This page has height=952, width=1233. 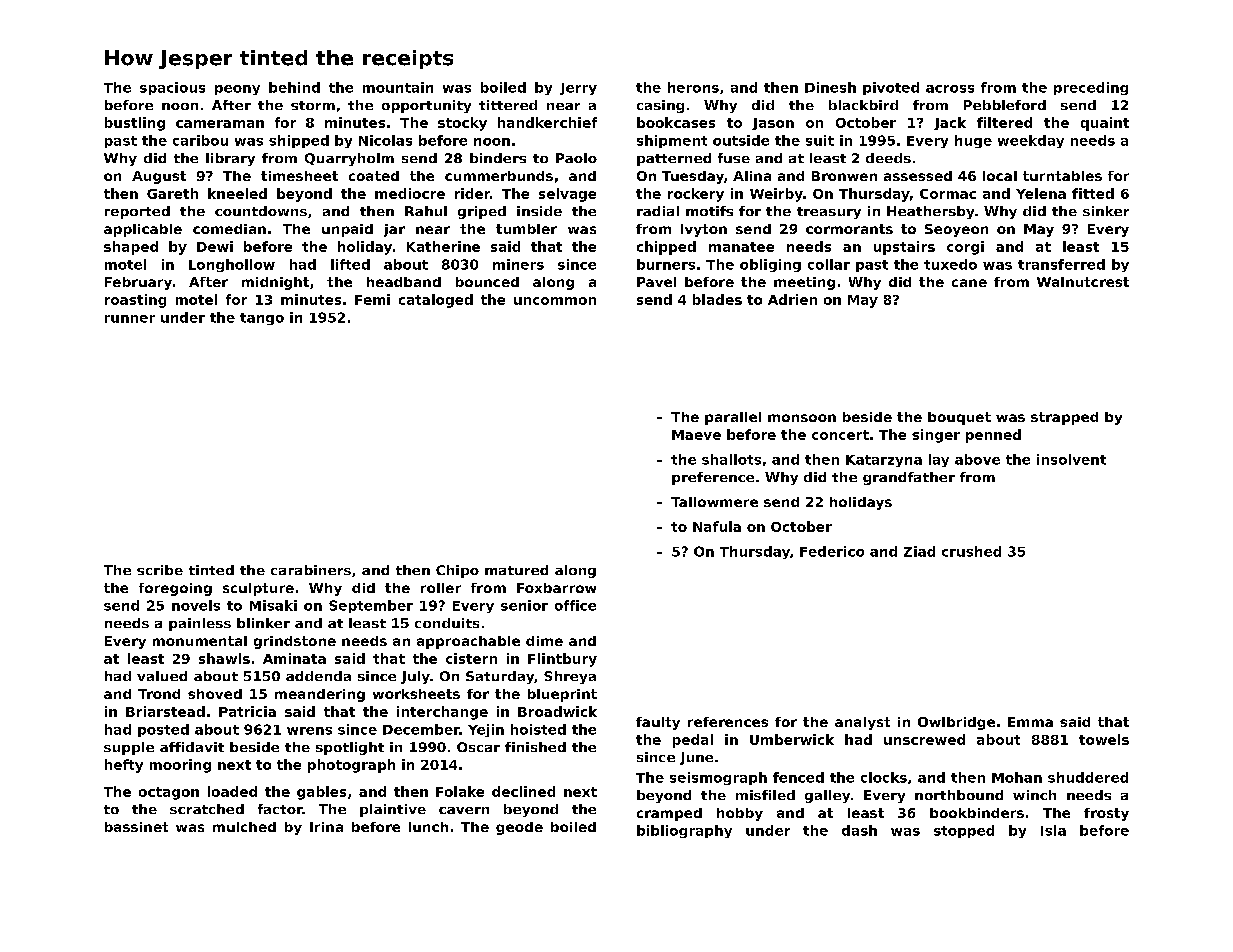 What do you see at coordinates (832, 551) in the page?
I see `Federico` at bounding box center [832, 551].
